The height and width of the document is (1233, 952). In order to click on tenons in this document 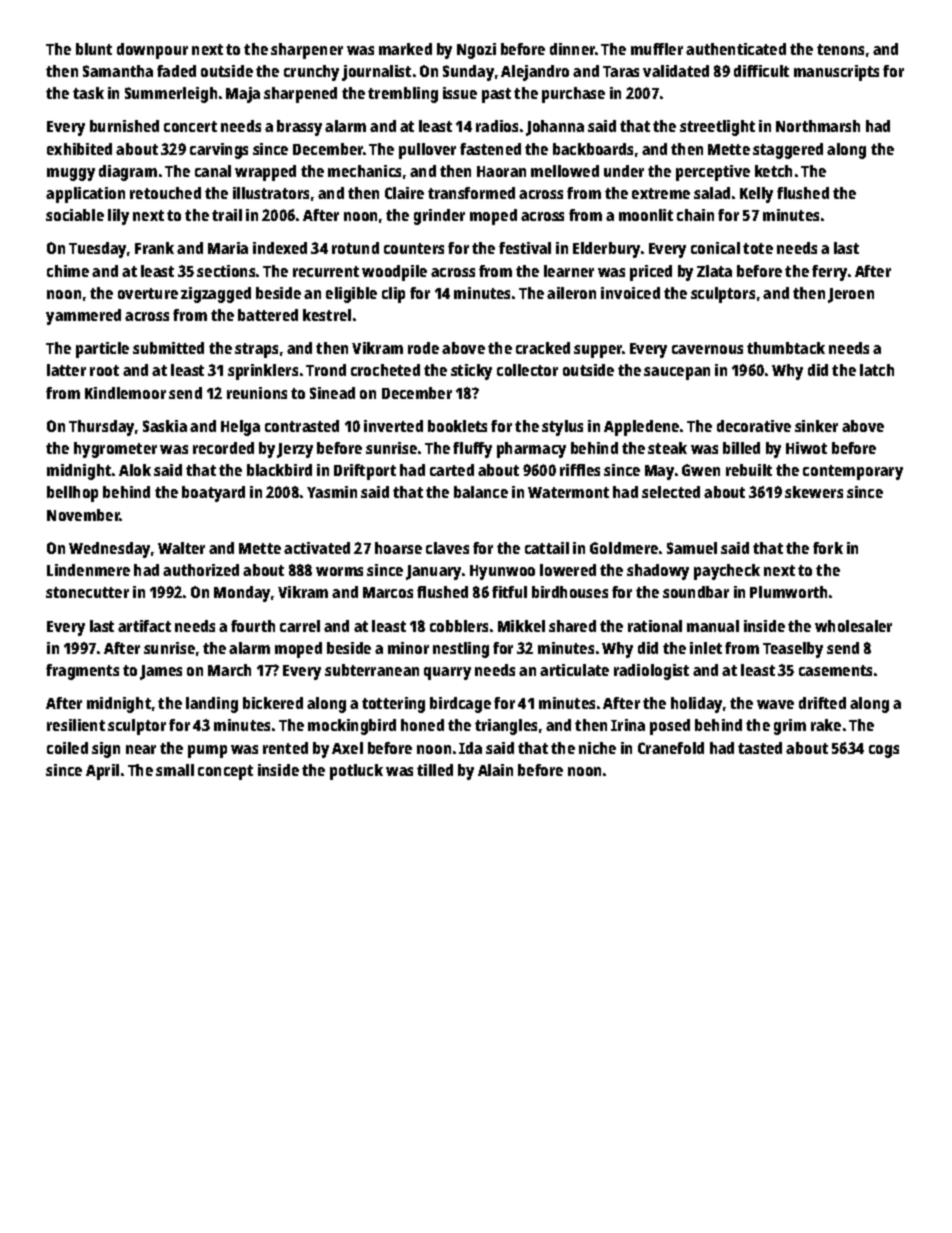, I will do `click(840, 49)`.
